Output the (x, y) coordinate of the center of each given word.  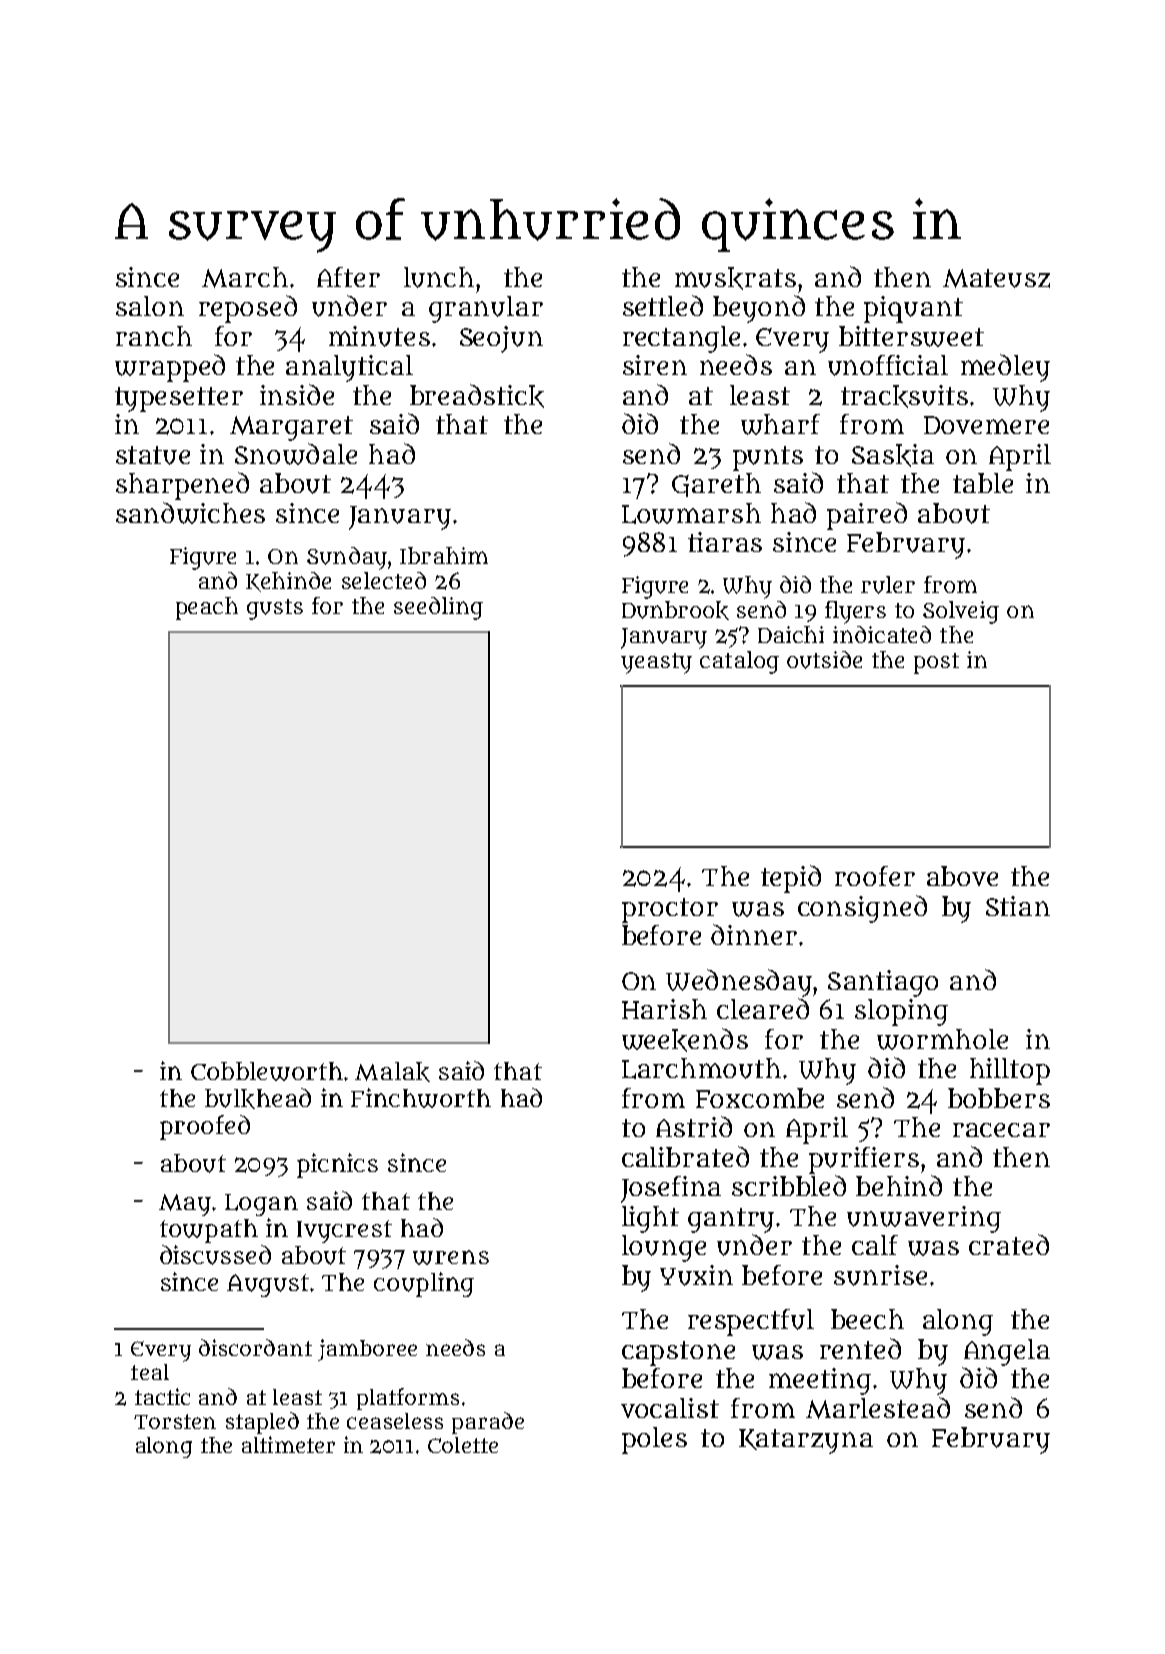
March (245, 277)
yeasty (656, 663)
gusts (275, 609)
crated (1009, 1244)
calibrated (685, 1156)
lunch (439, 277)
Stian (1018, 906)
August (268, 1285)
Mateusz (996, 278)
